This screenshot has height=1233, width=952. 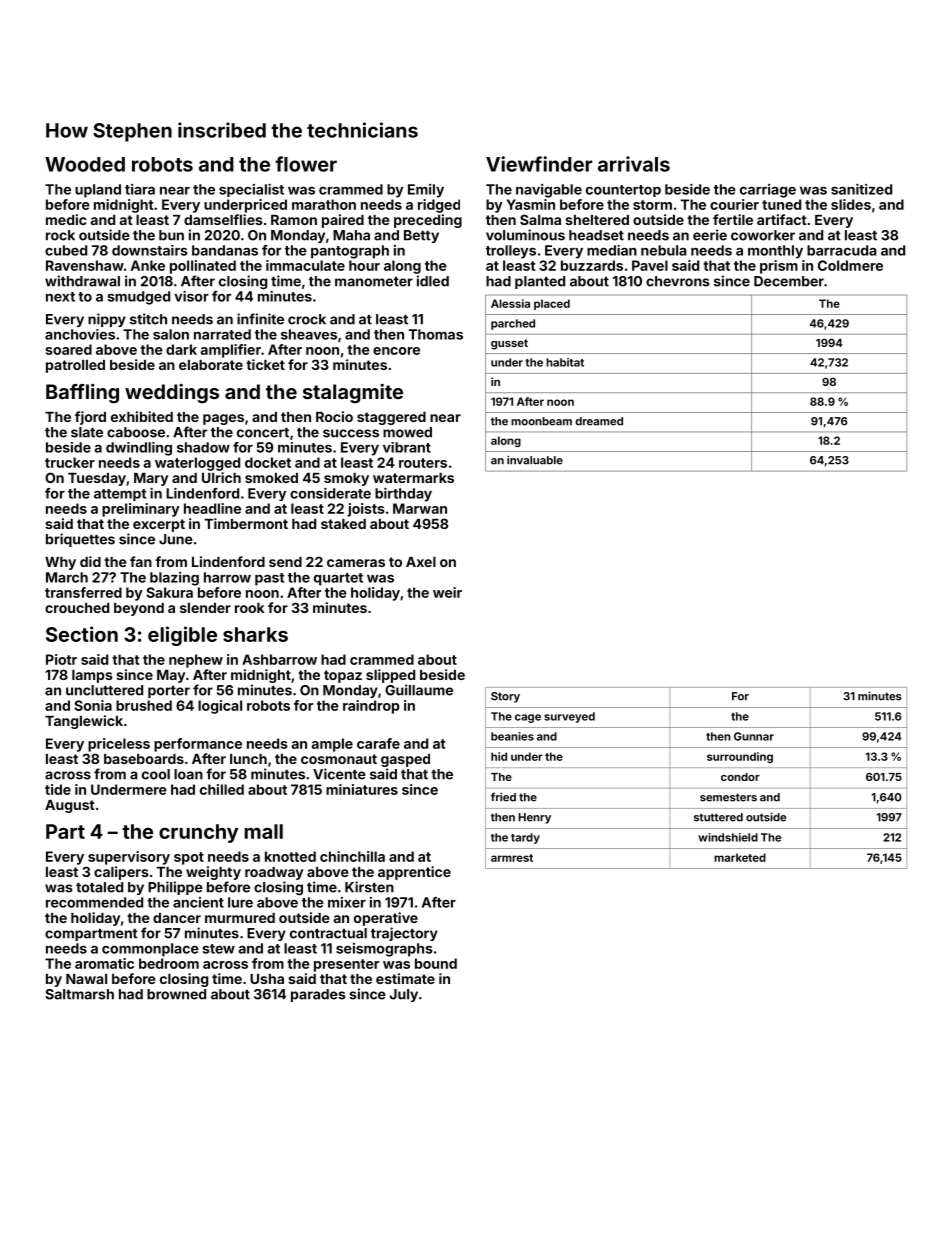 What do you see at coordinates (121, 873) in the screenshot?
I see `calipers` at bounding box center [121, 873].
